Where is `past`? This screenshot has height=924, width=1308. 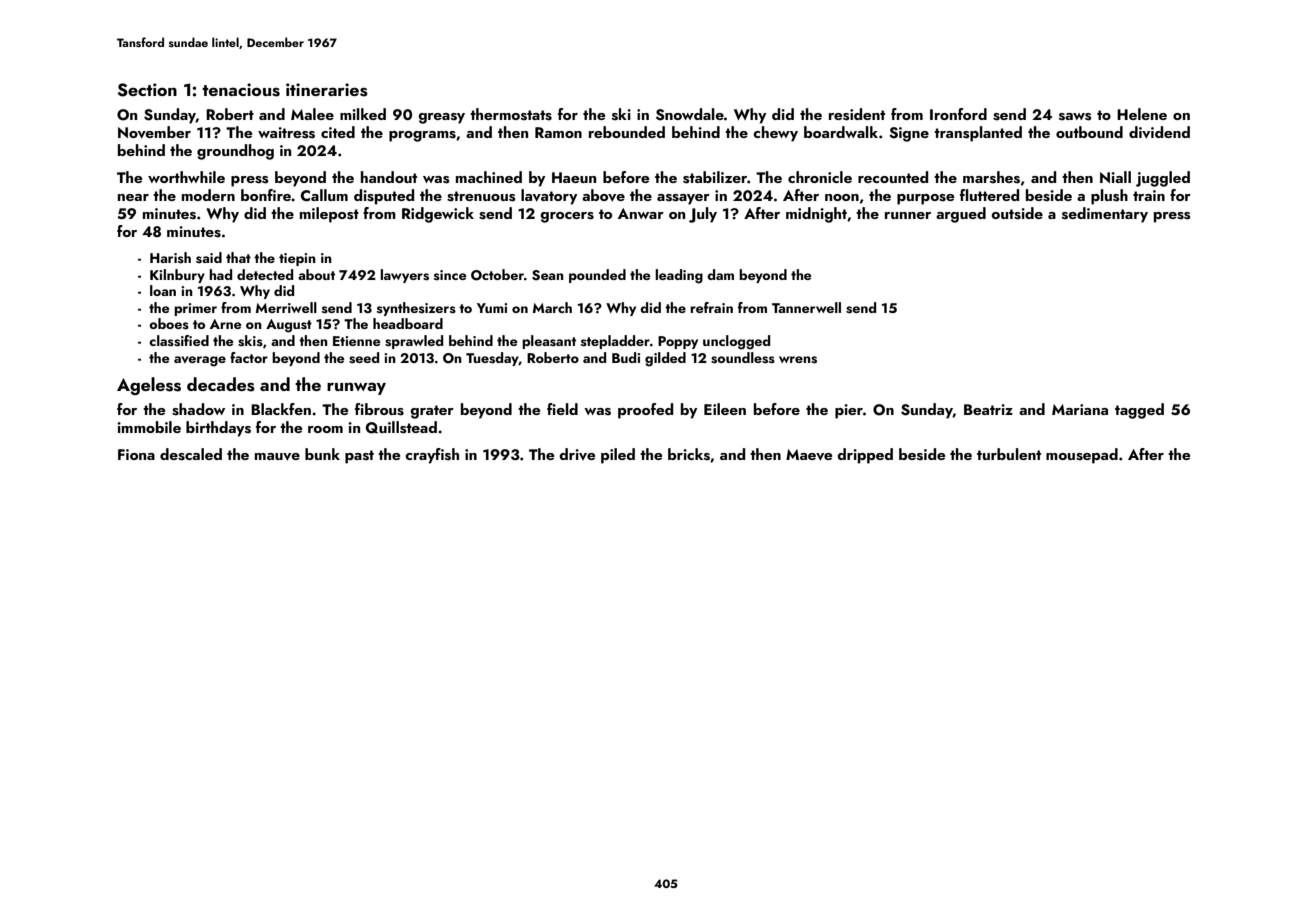 past is located at coordinates (359, 457).
